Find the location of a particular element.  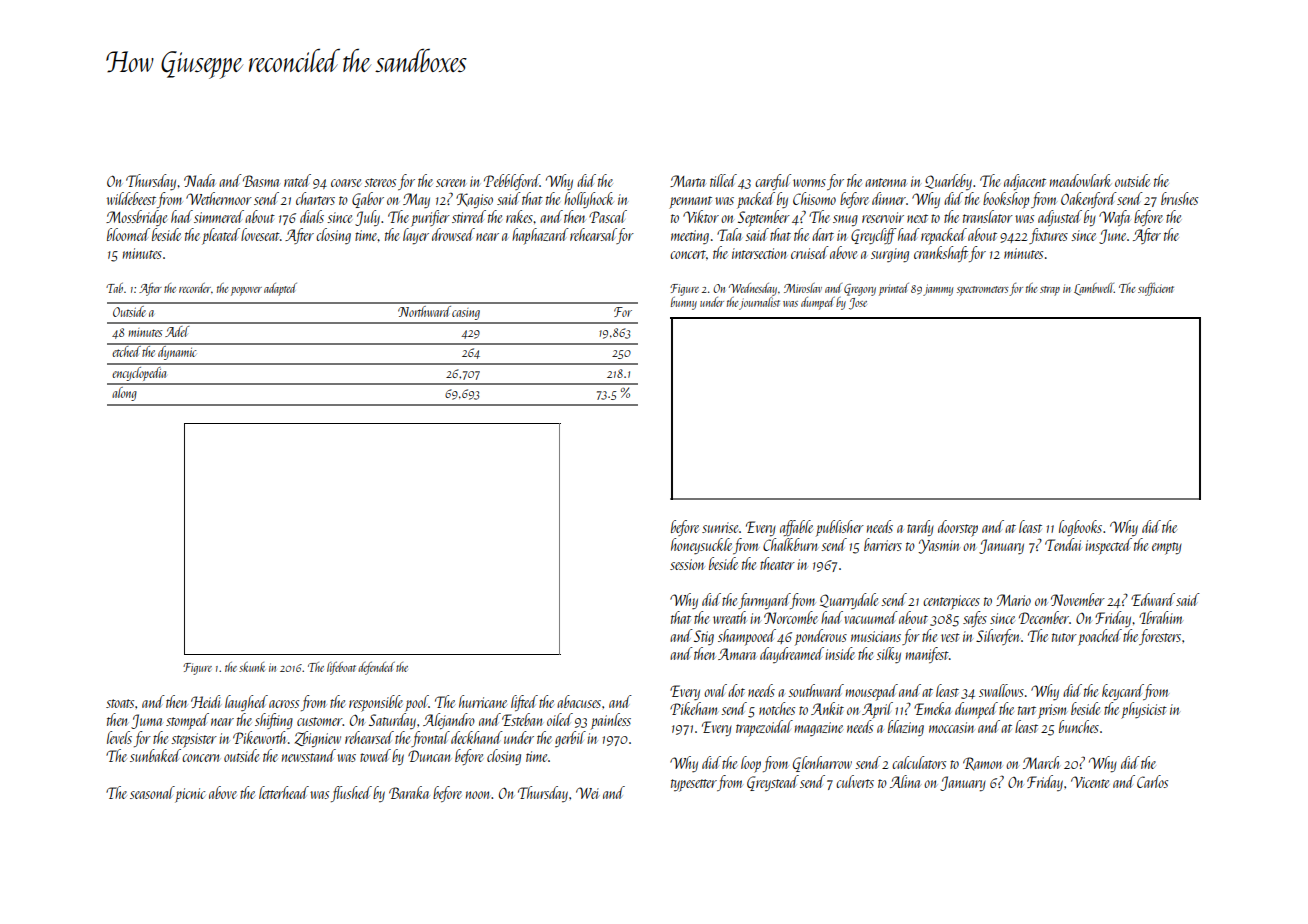

safes is located at coordinates (975, 619).
